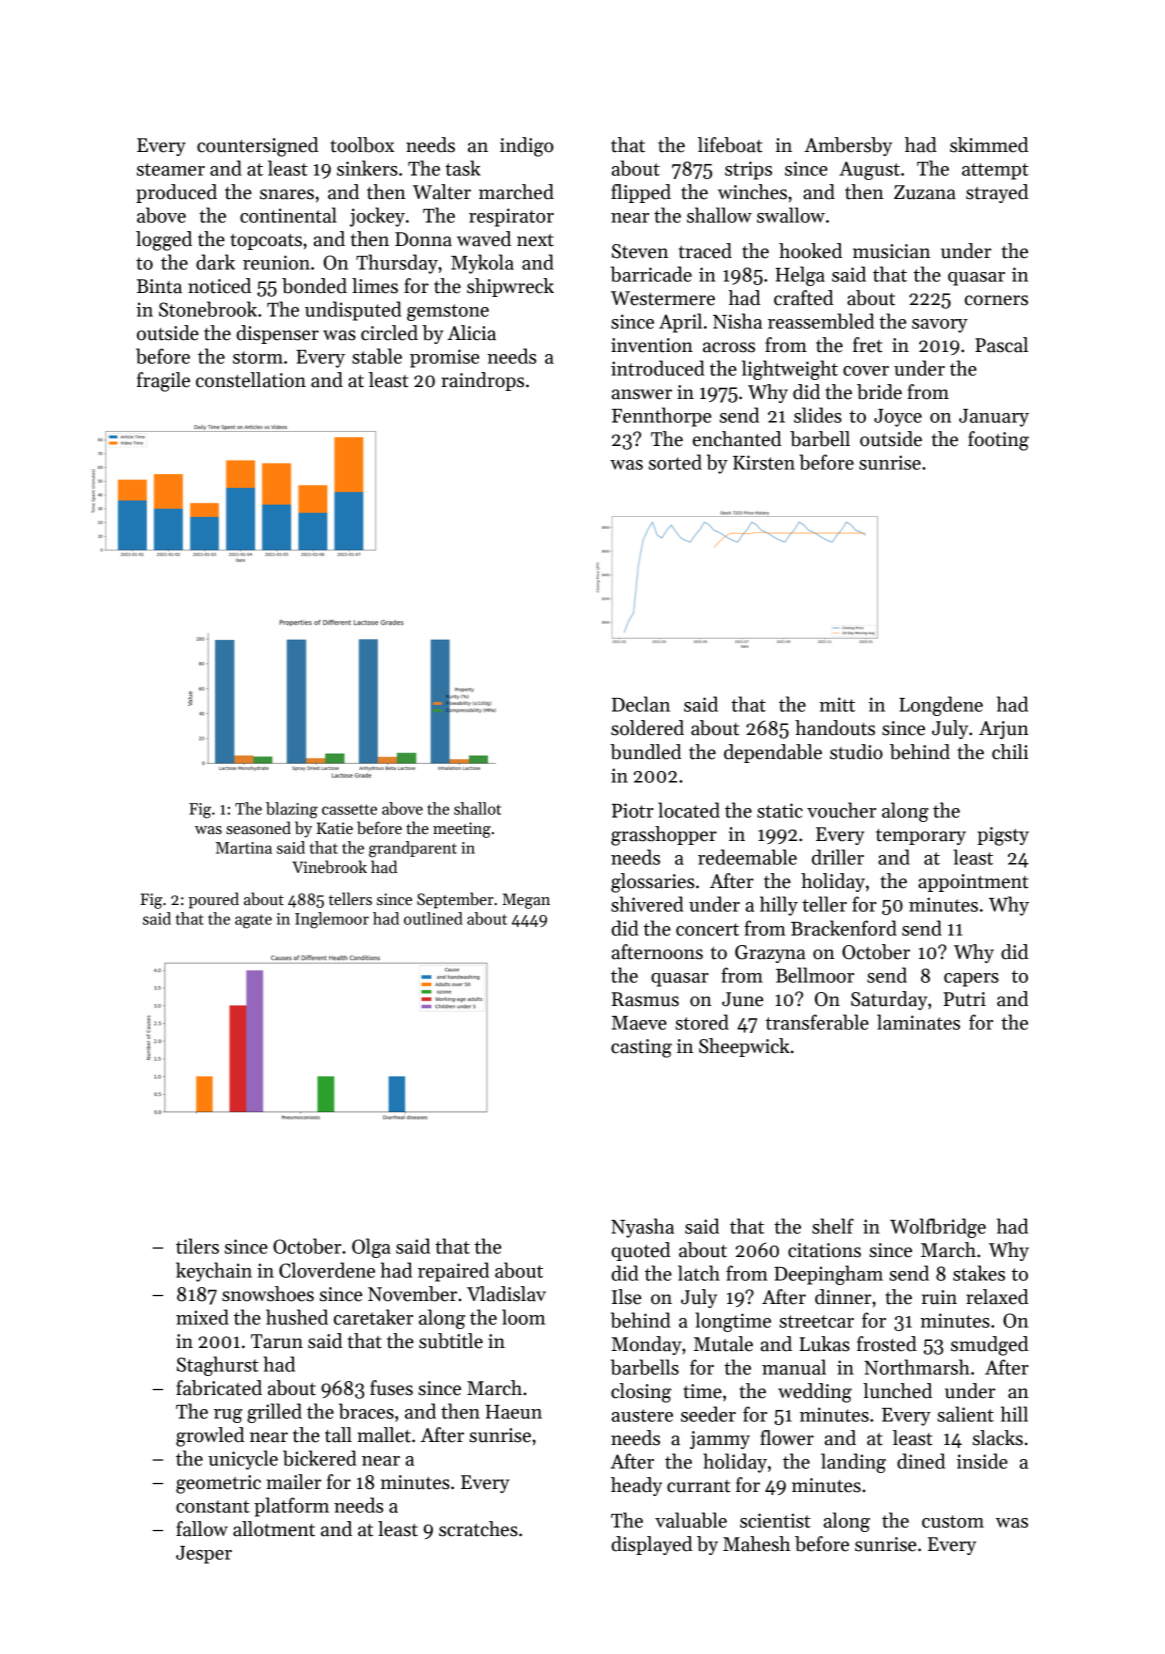 The height and width of the page is (1654, 1165). I want to click on austere, so click(642, 1415).
